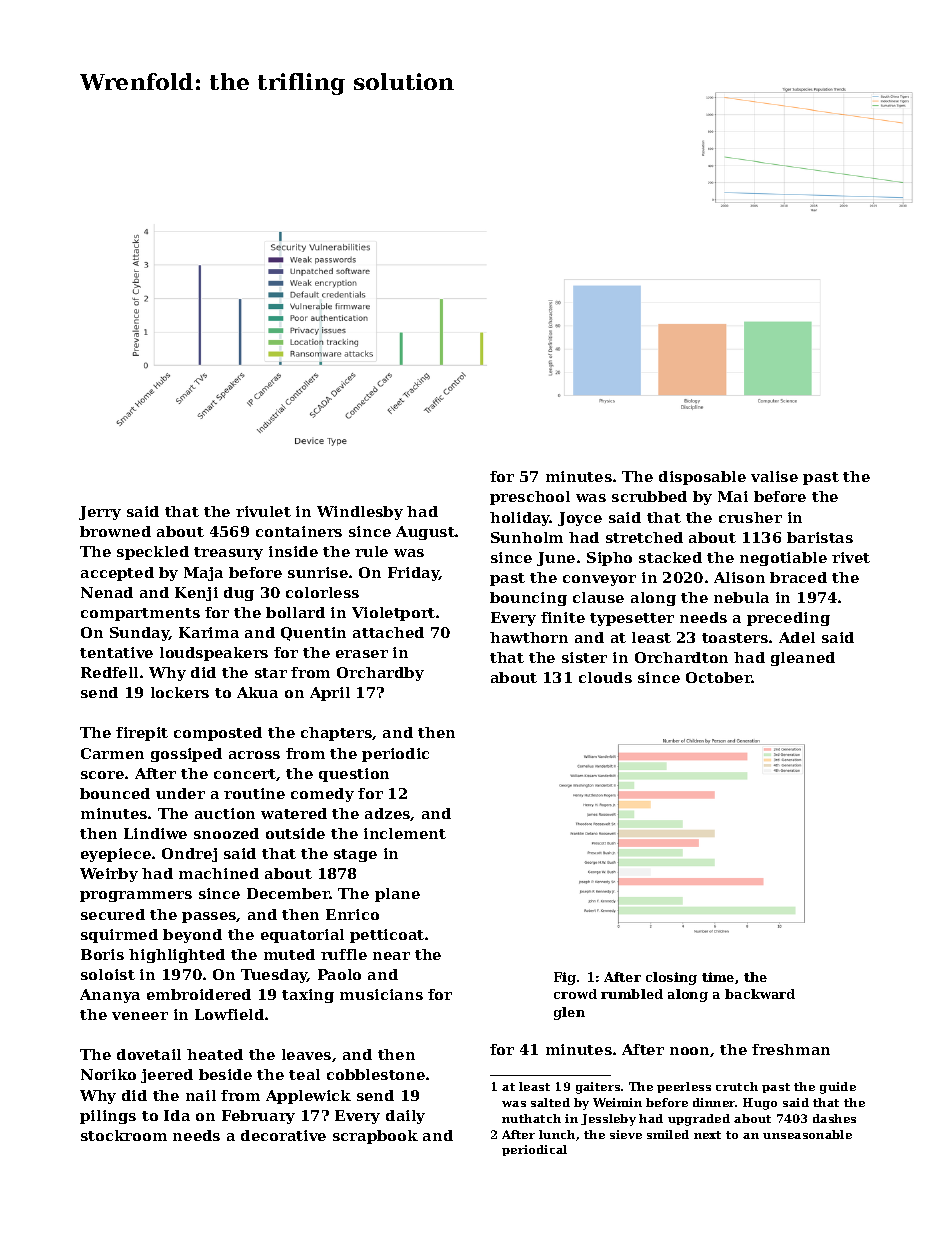 The image size is (952, 1233). What do you see at coordinates (671, 978) in the page?
I see `closing` at bounding box center [671, 978].
